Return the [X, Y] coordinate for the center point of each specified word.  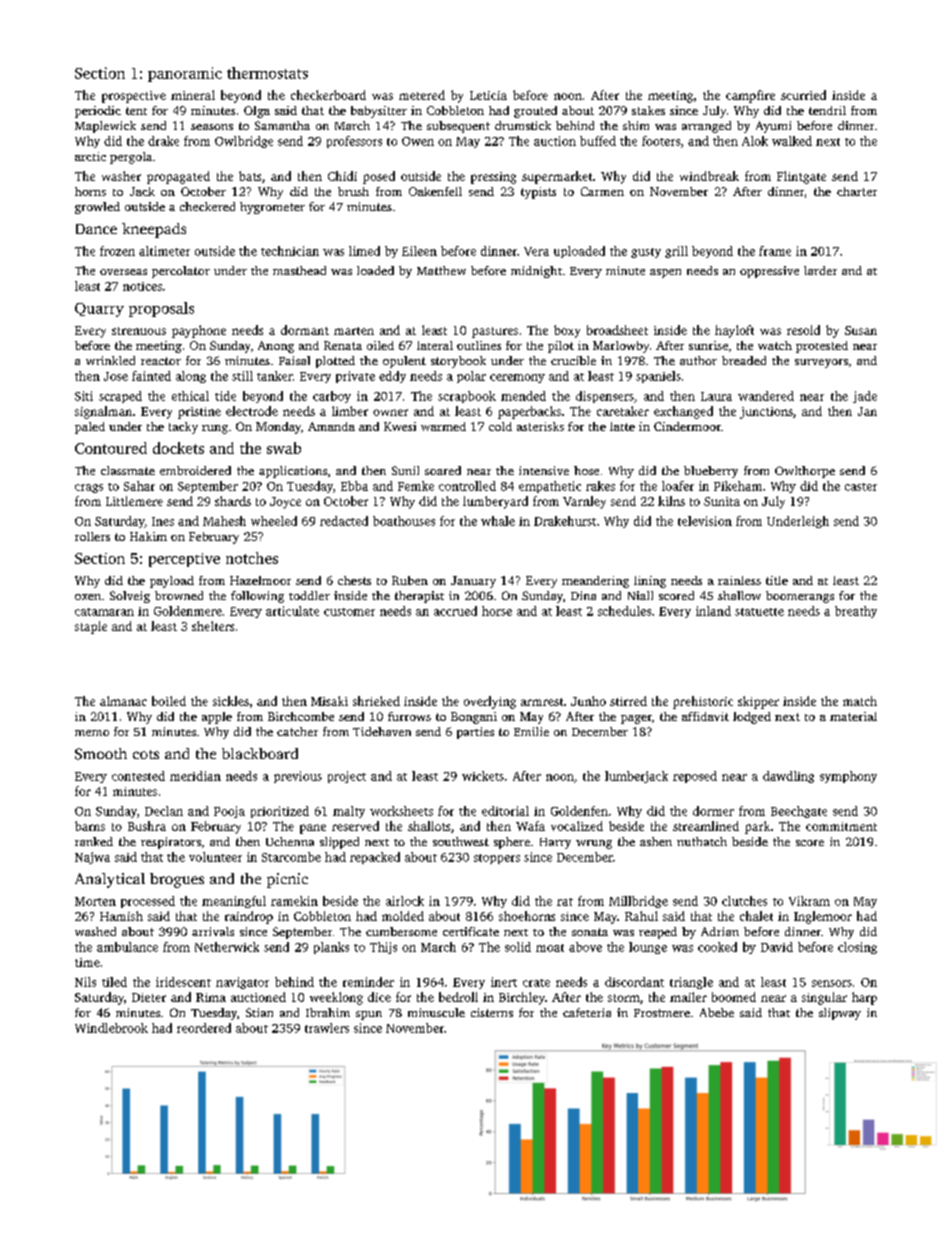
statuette [759, 612]
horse [497, 611]
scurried [803, 95]
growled [97, 208]
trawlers [327, 1028]
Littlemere [134, 501]
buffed [598, 141]
